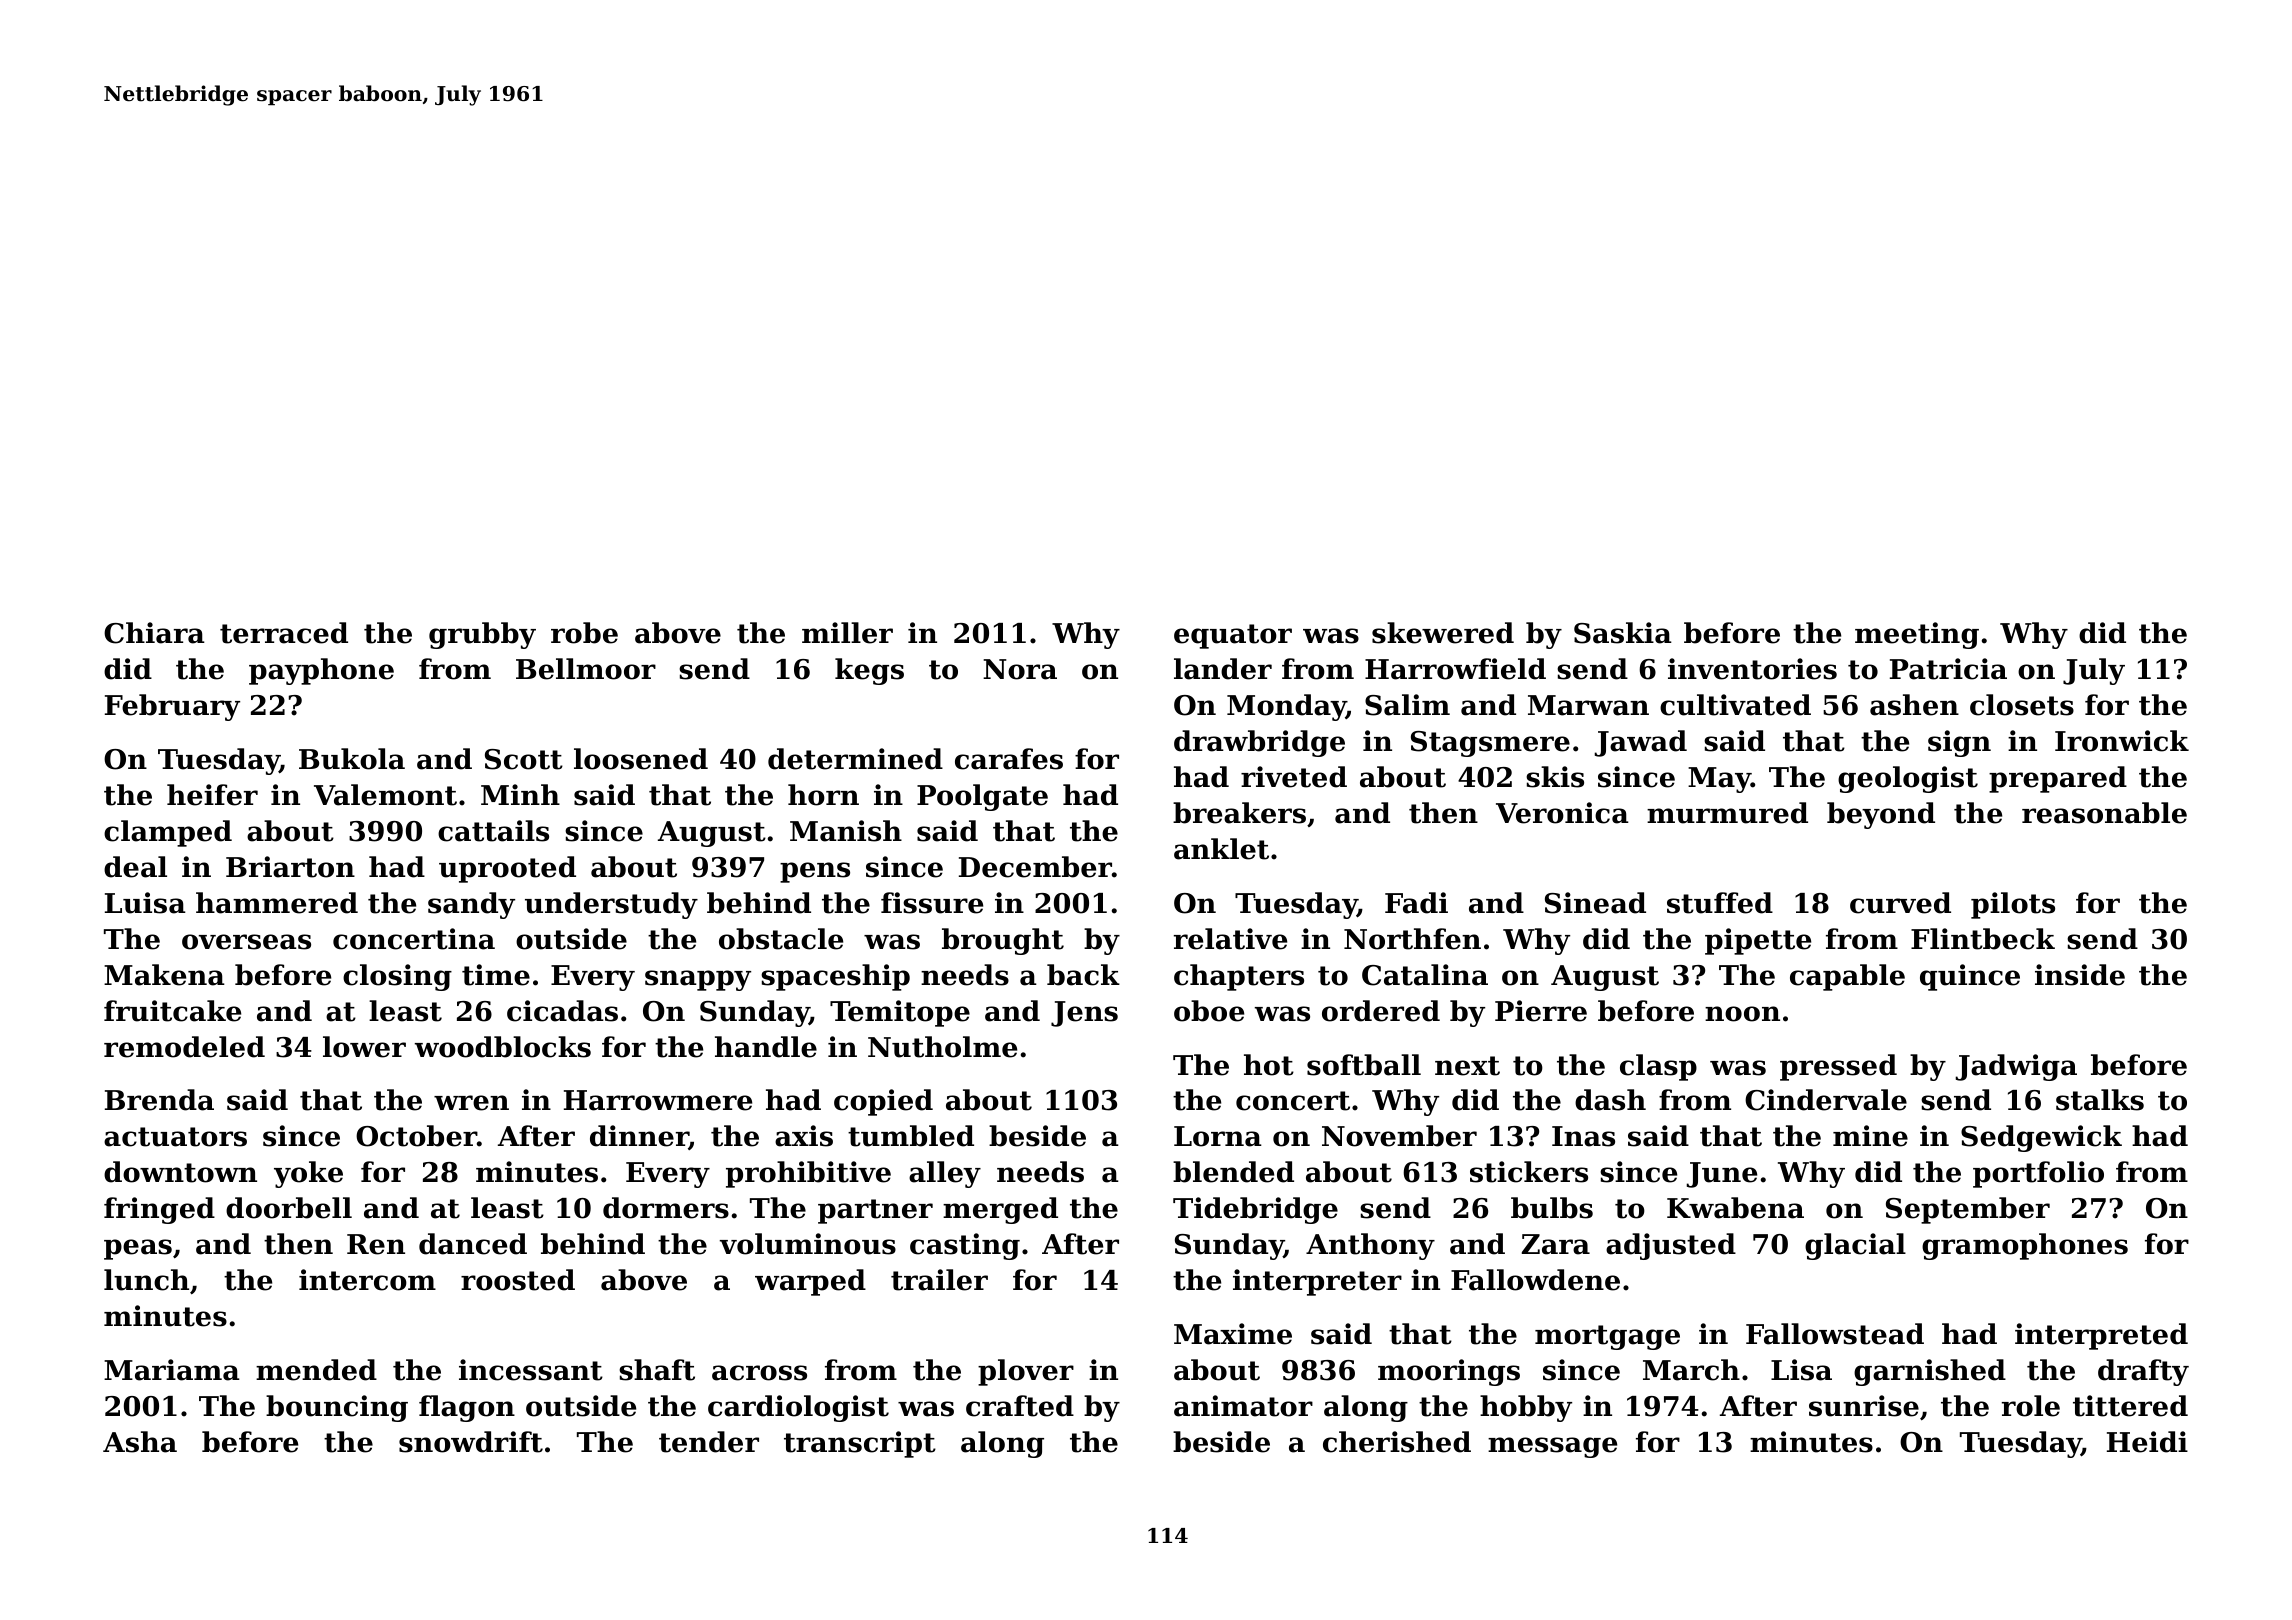  I want to click on robe, so click(584, 633).
